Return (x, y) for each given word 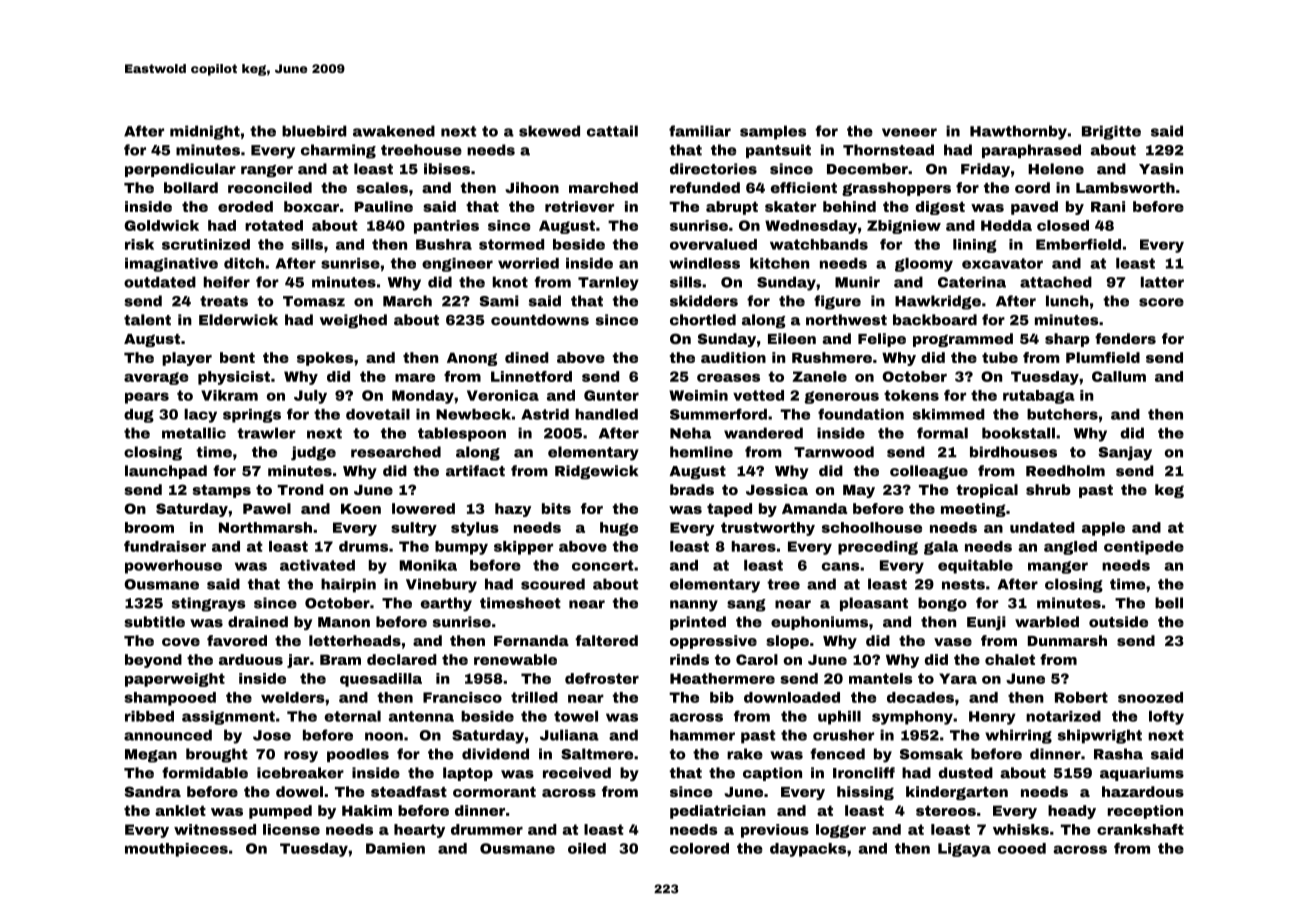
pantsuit (778, 151)
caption (772, 774)
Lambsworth (1125, 187)
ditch (244, 263)
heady (1072, 812)
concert (603, 565)
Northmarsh (265, 527)
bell (1169, 603)
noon (384, 736)
